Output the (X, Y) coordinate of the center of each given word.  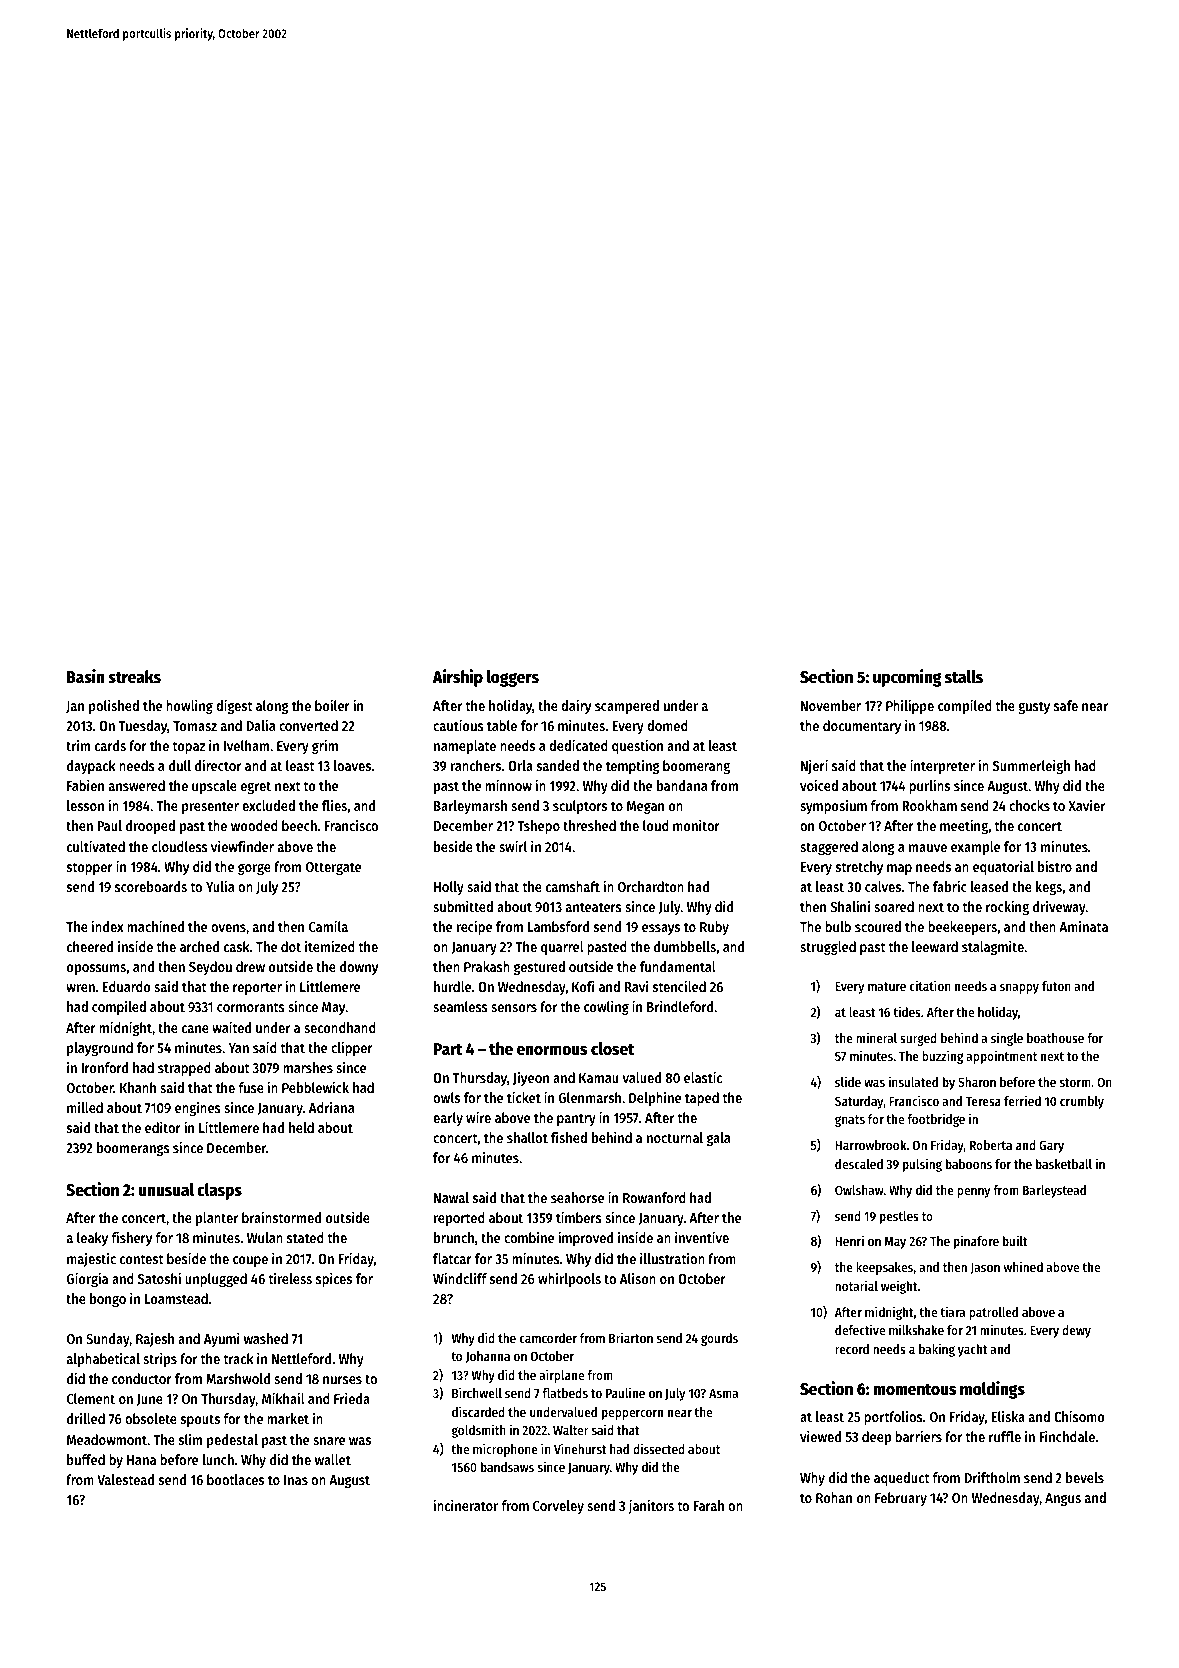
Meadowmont (107, 1439)
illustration (672, 1258)
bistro (1055, 866)
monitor (696, 825)
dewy (1076, 1331)
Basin (85, 676)
